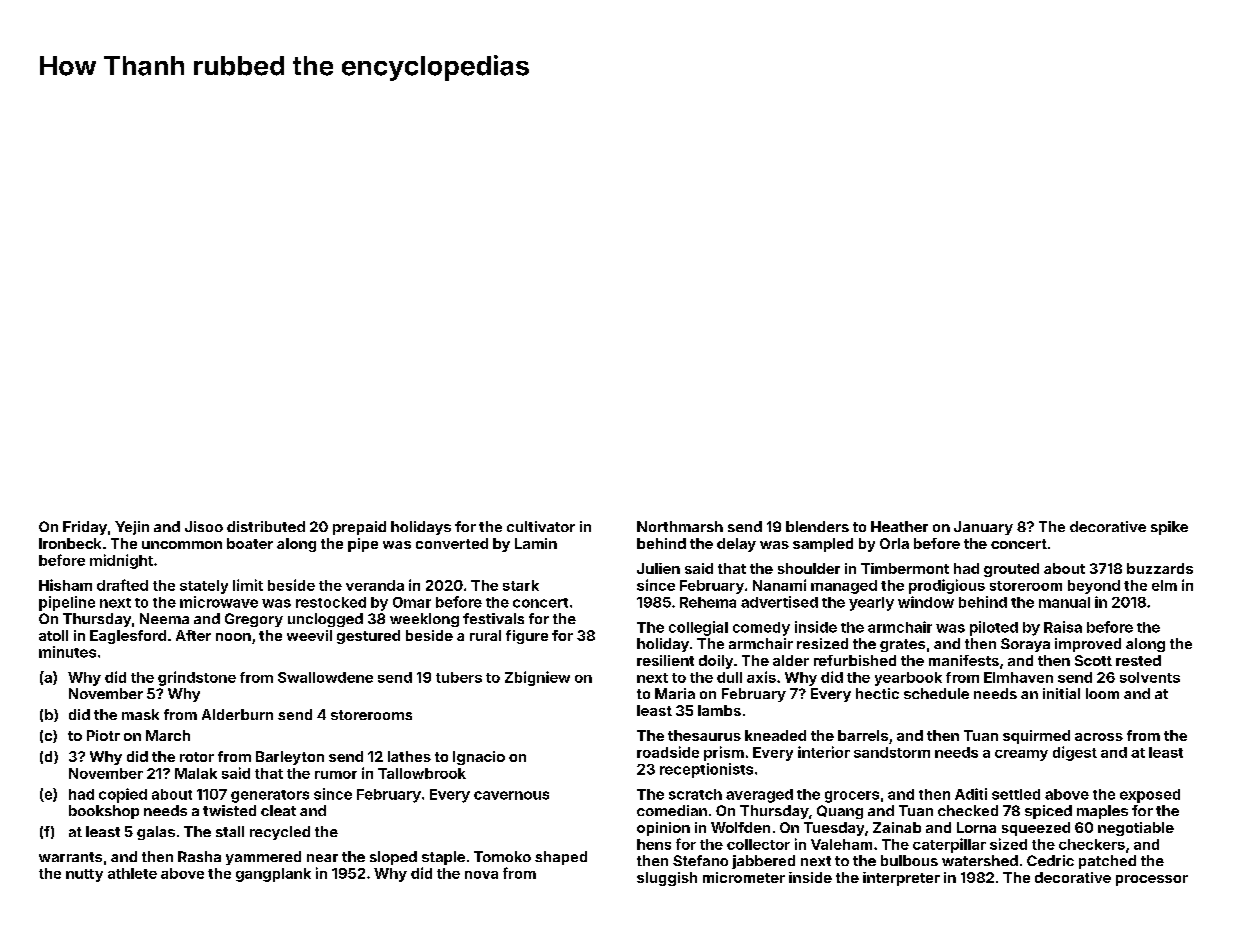 This document has width=1233, height=952. I want to click on opinion, so click(663, 829).
